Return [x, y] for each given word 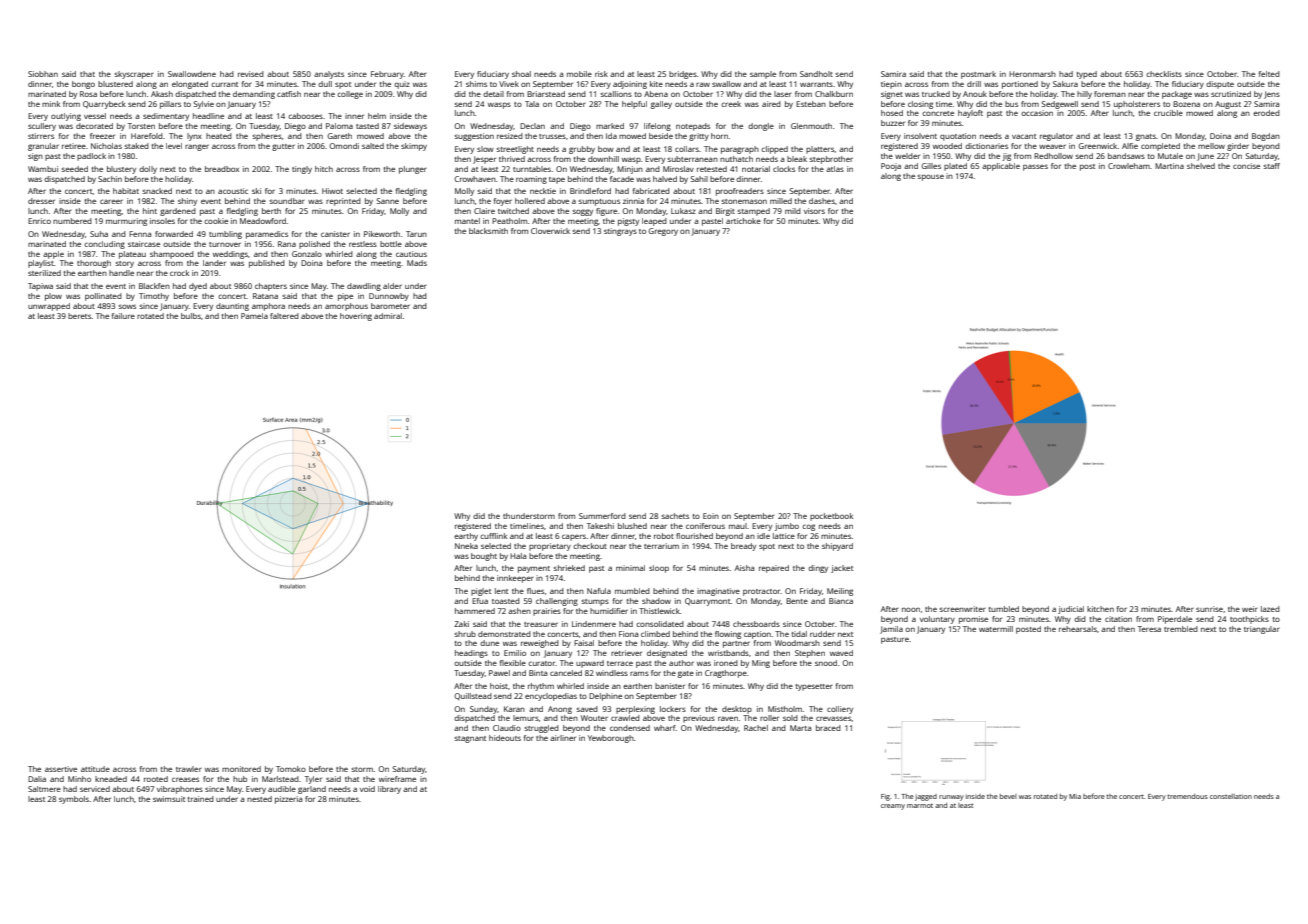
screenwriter [962, 609]
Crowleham [1129, 166]
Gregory [663, 232]
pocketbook [831, 517]
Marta [800, 728]
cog [808, 527]
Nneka [466, 546]
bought [484, 557]
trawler [189, 769]
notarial [756, 169]
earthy [466, 537]
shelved [1201, 166]
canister [335, 234]
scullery [42, 127]
